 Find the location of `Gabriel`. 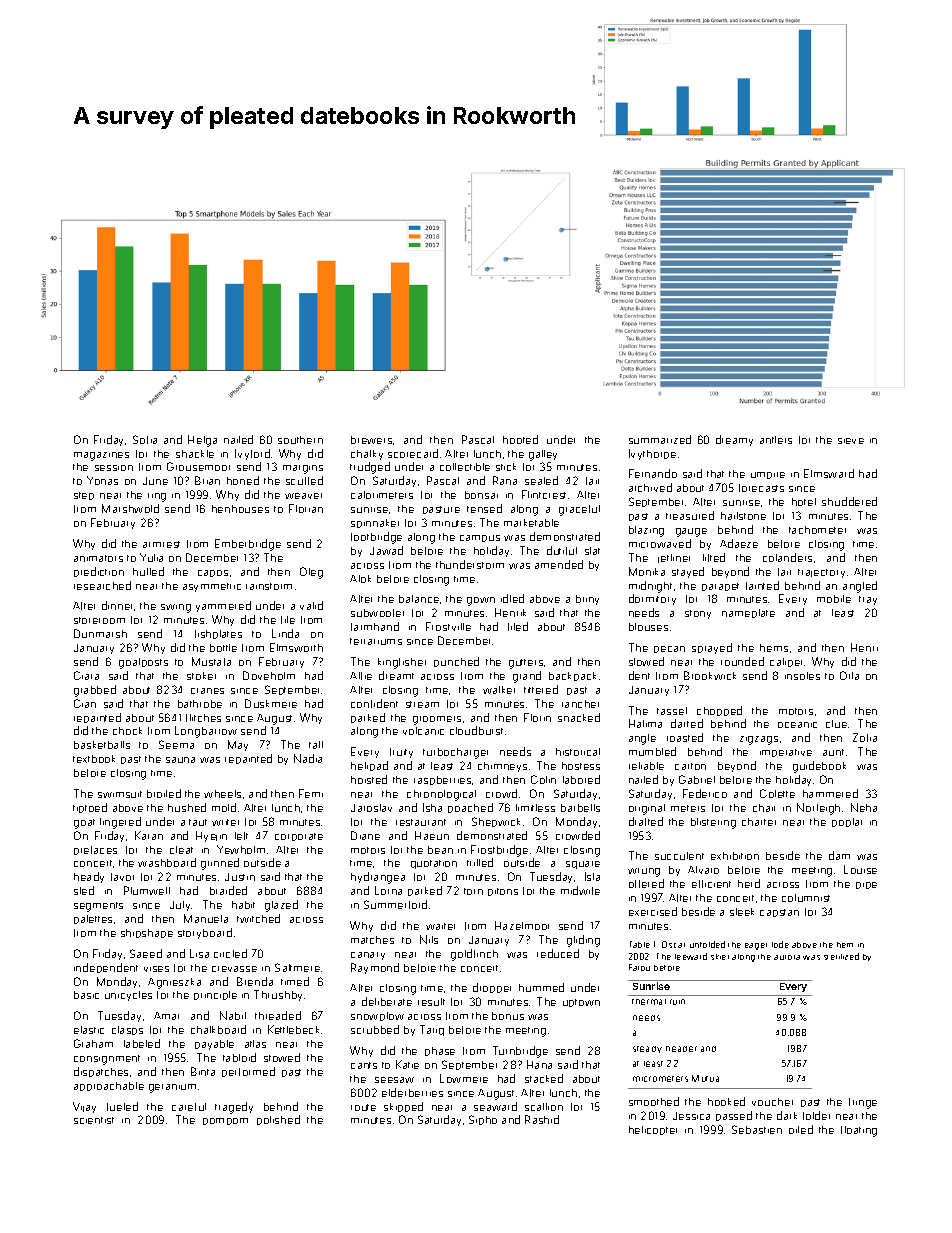

Gabriel is located at coordinates (697, 779).
